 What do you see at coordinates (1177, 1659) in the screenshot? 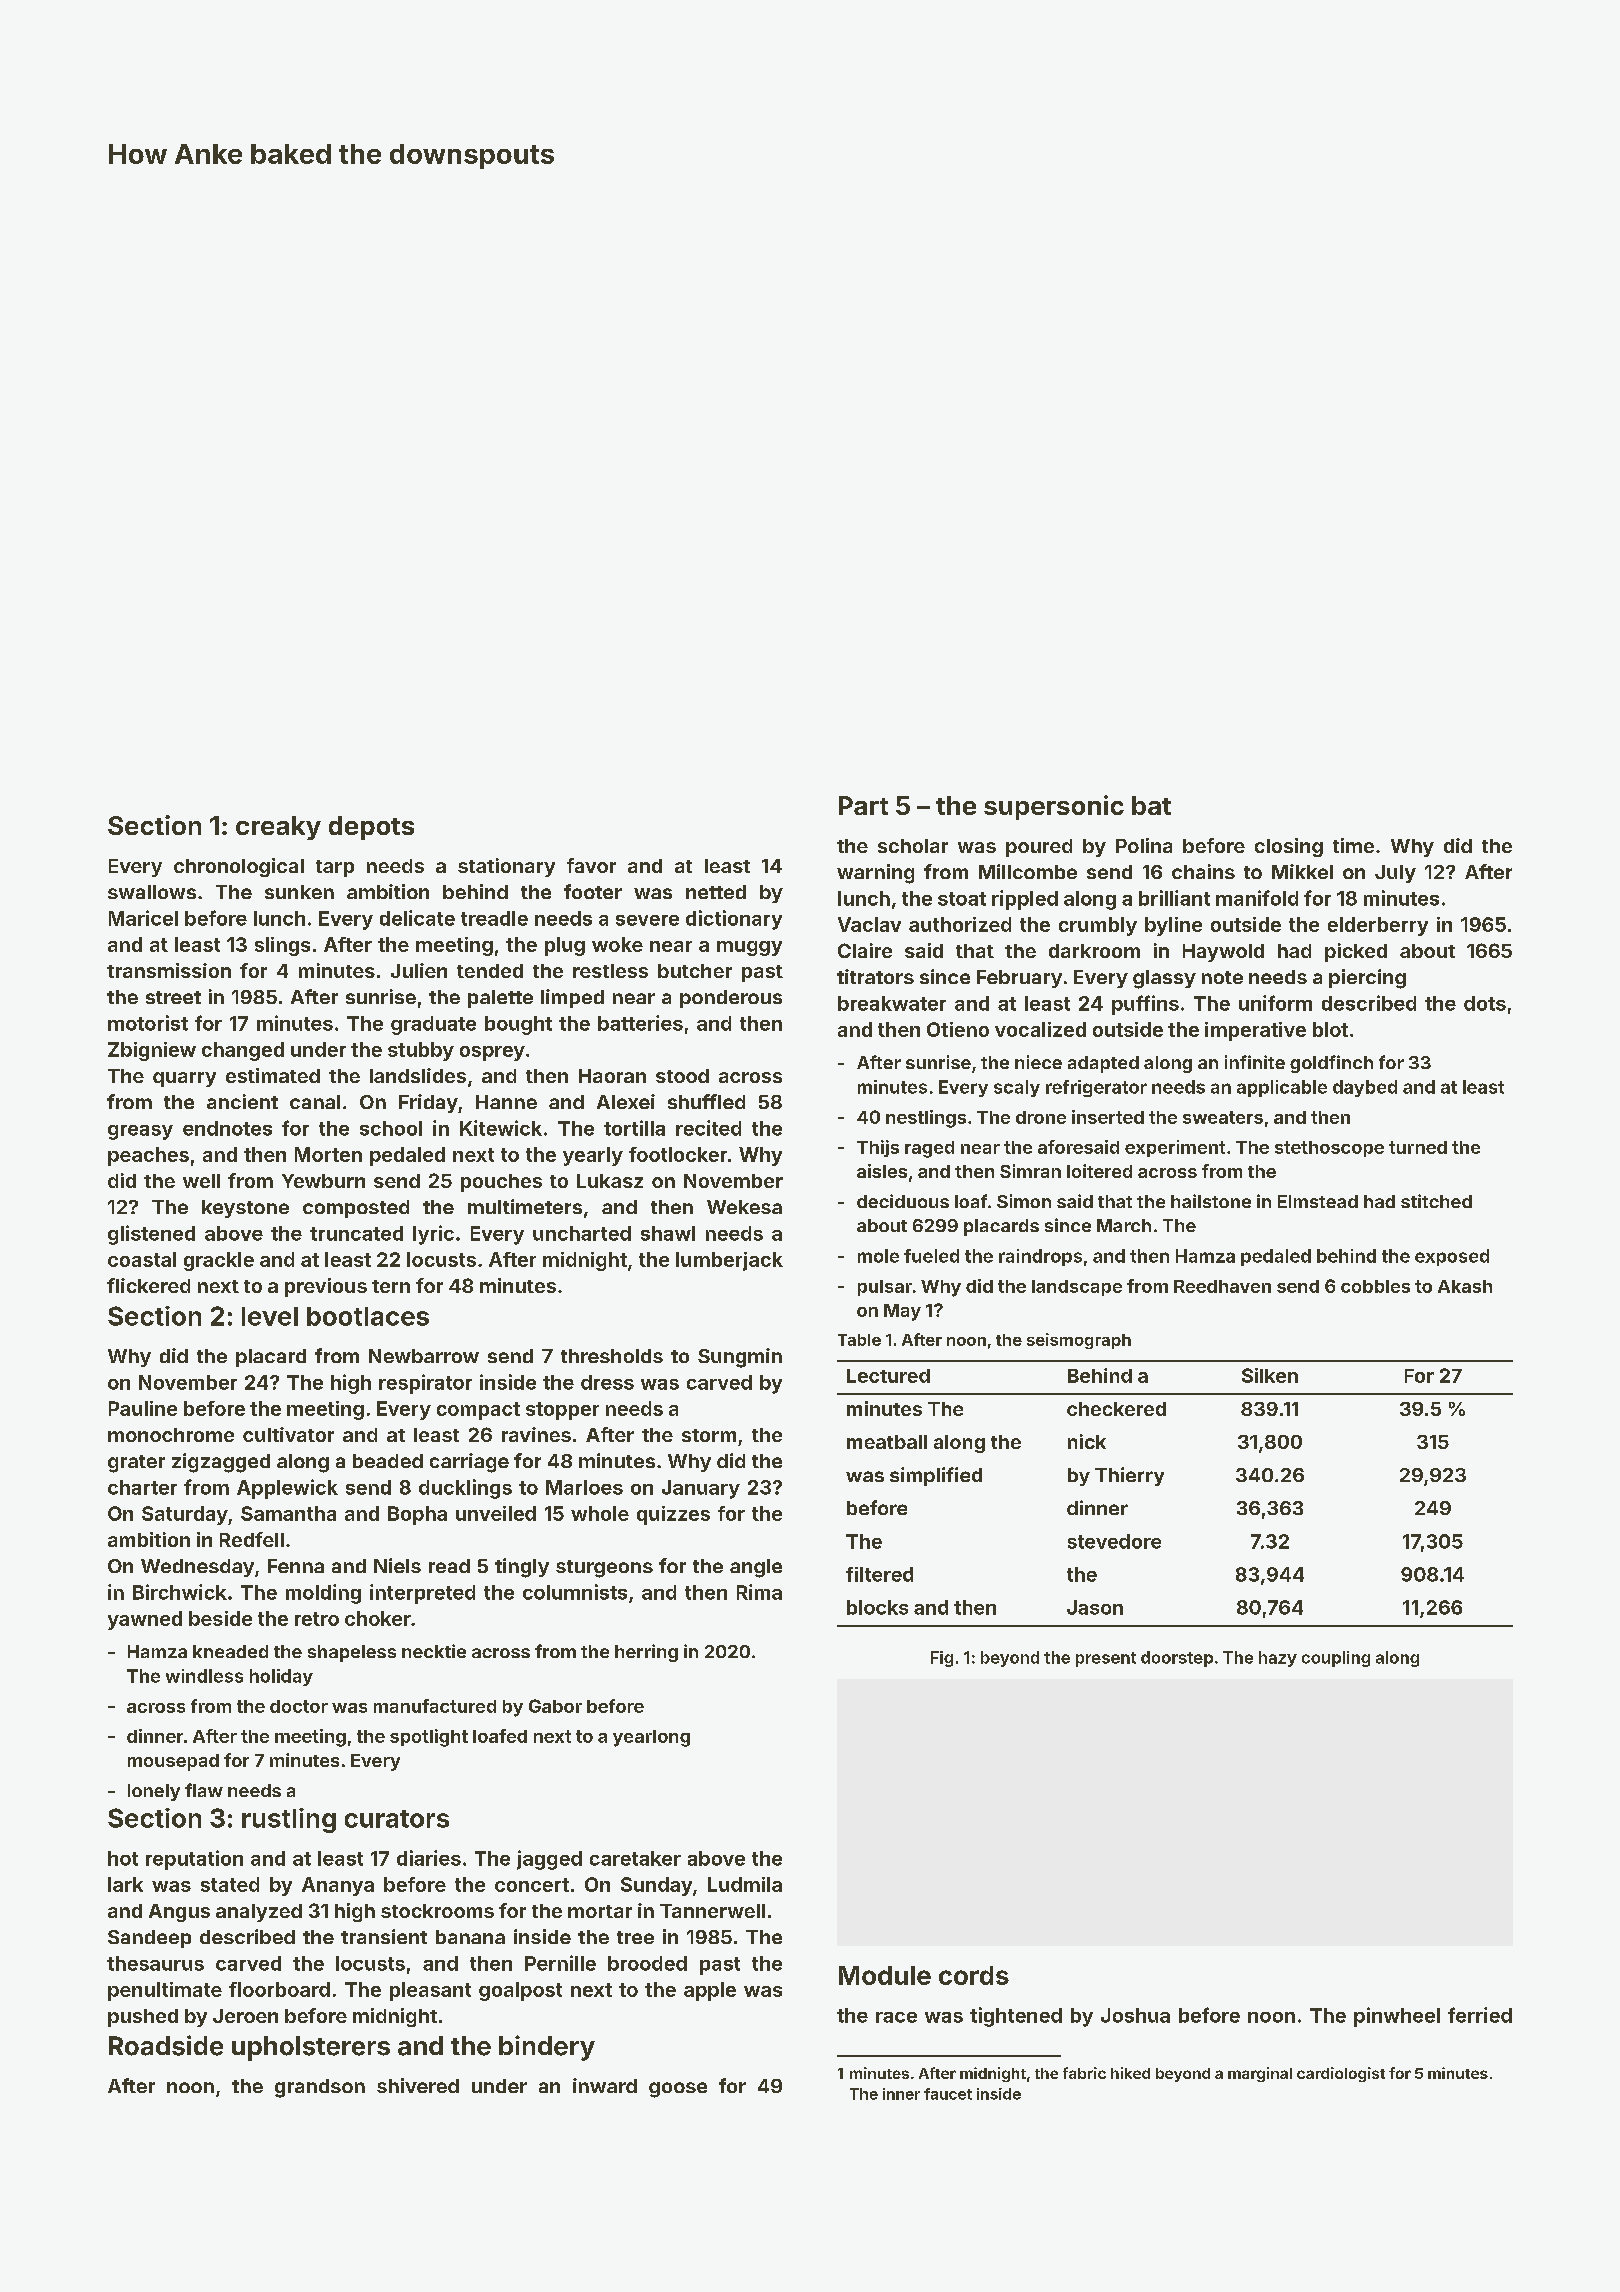
I see `doorstep` at bounding box center [1177, 1659].
